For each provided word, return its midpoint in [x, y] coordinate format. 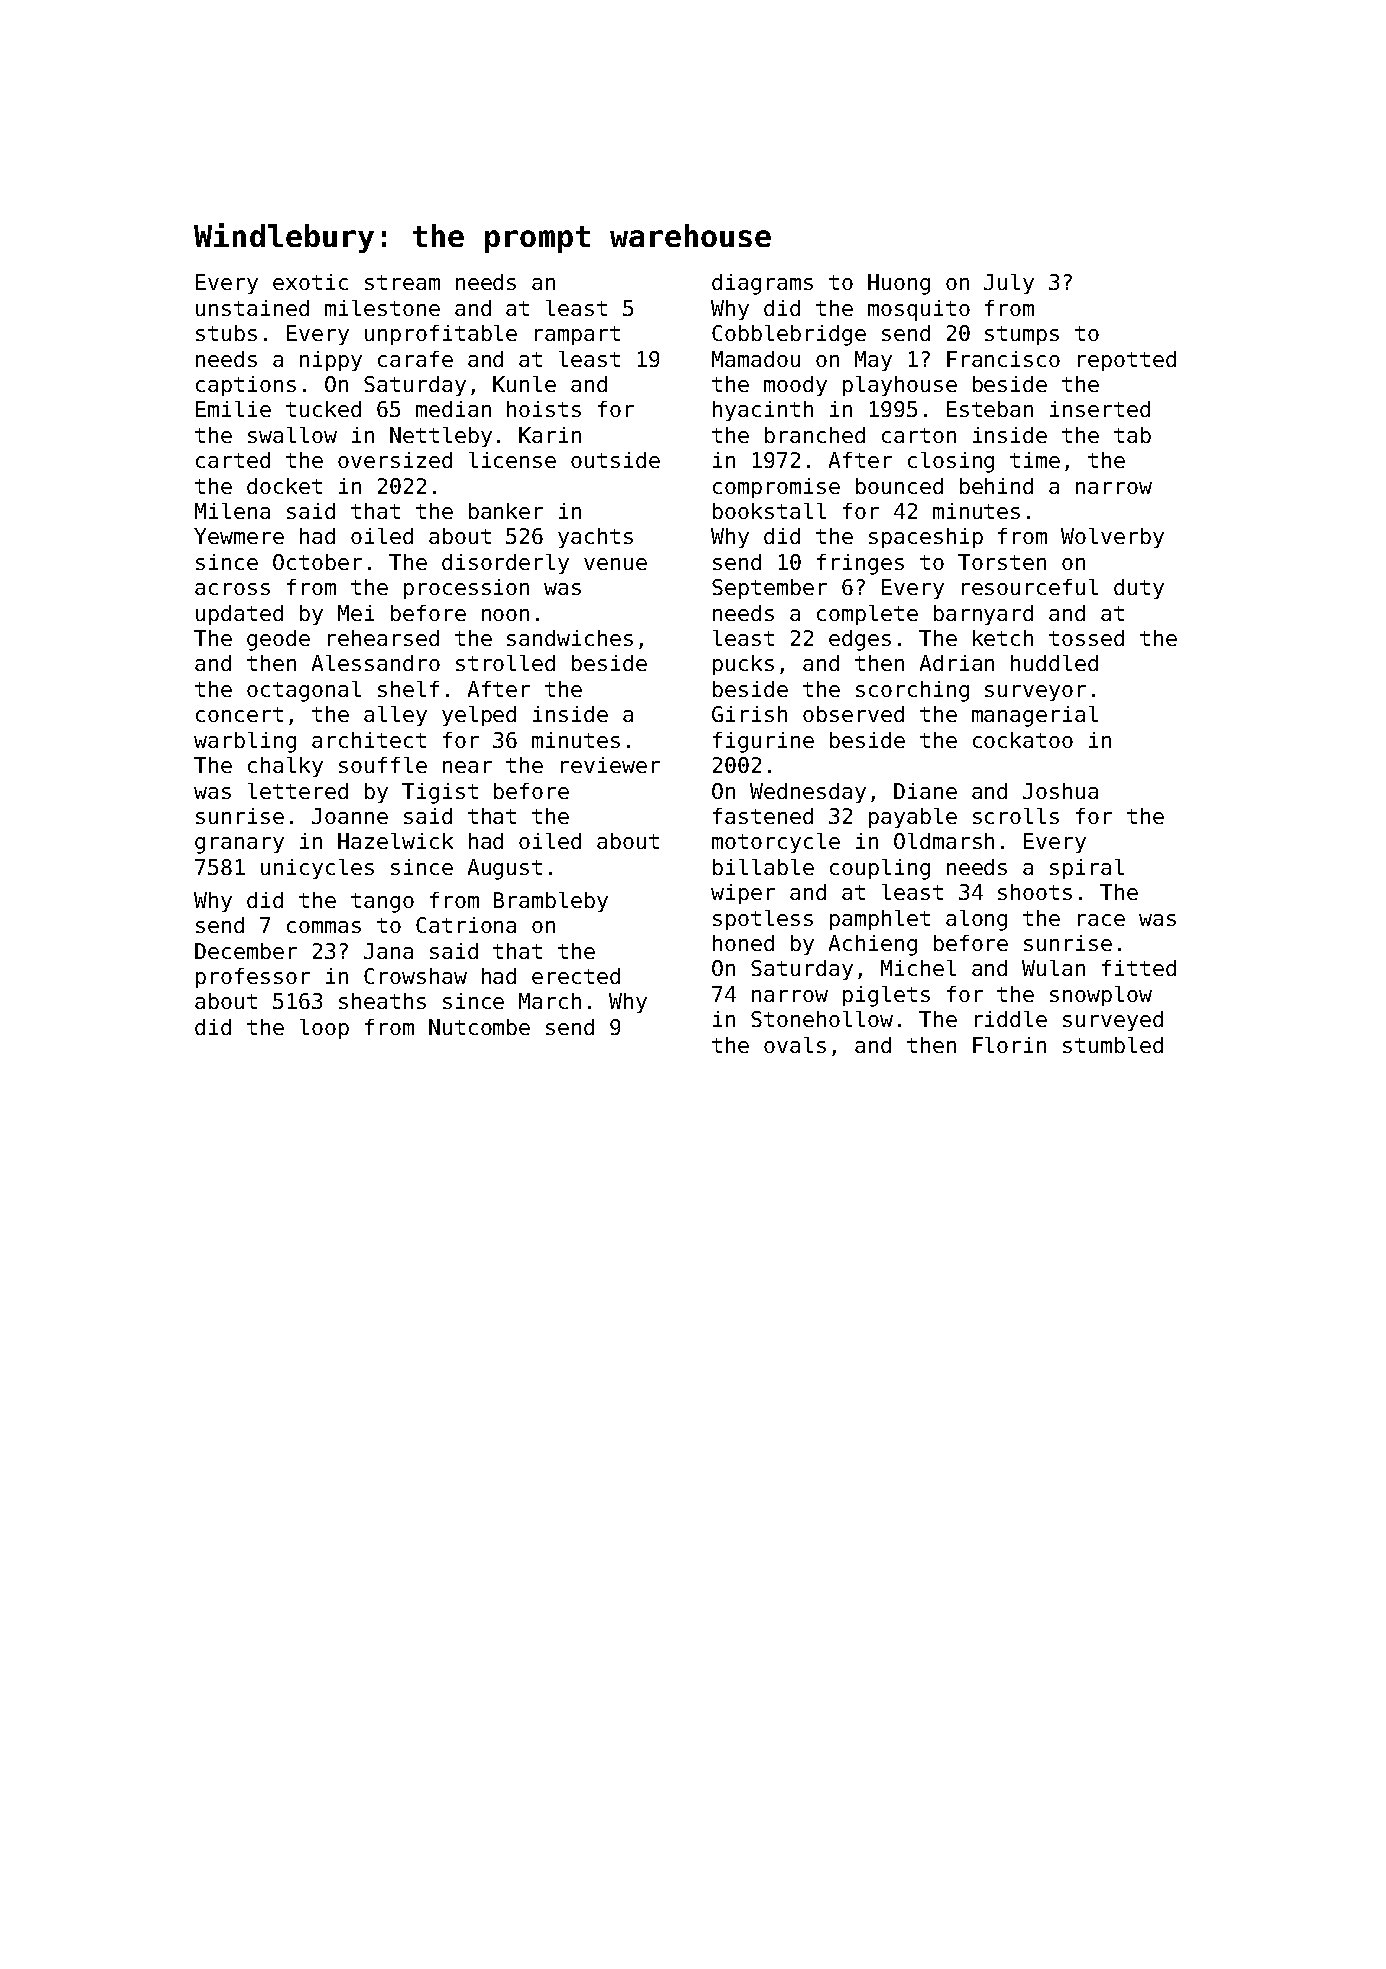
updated [239, 615]
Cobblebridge [789, 335]
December [246, 951]
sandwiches [570, 638]
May [873, 361]
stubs [226, 333]
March [550, 1001]
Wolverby [1112, 538]
